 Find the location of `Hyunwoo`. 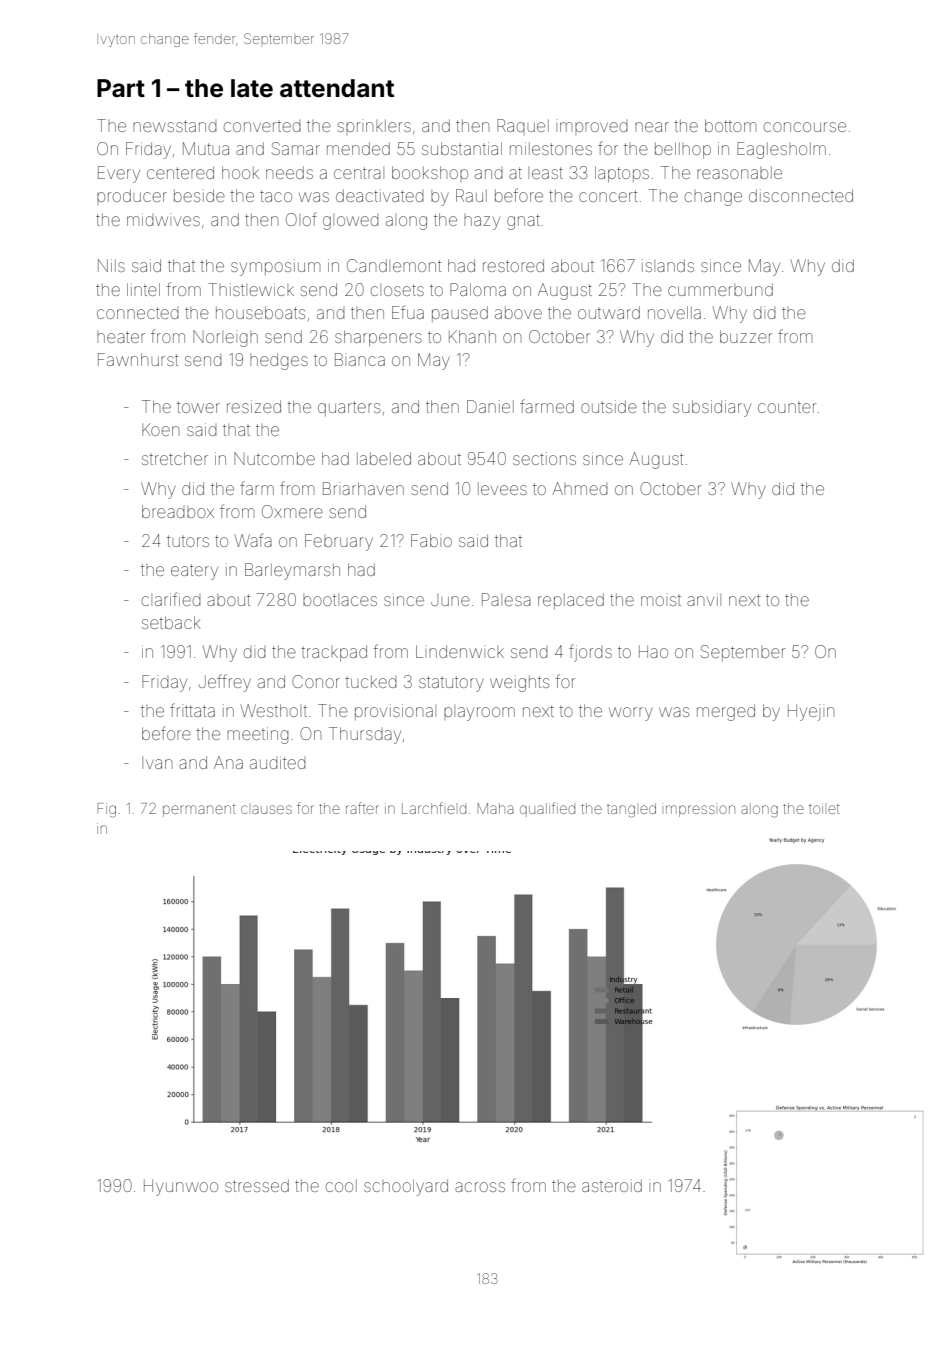

Hyunwoo is located at coordinates (181, 1187).
